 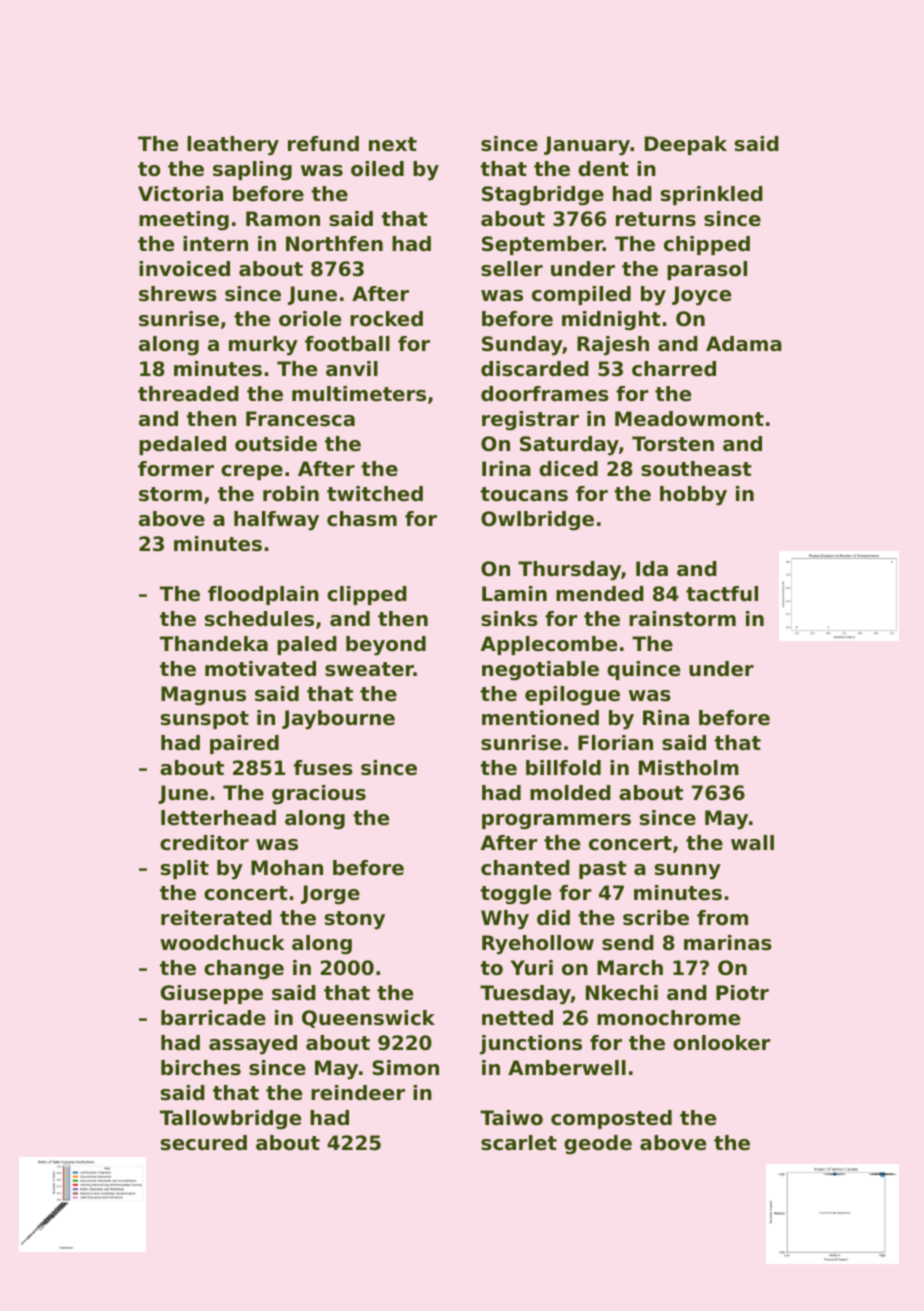 What do you see at coordinates (673, 444) in the screenshot?
I see `Torsten` at bounding box center [673, 444].
